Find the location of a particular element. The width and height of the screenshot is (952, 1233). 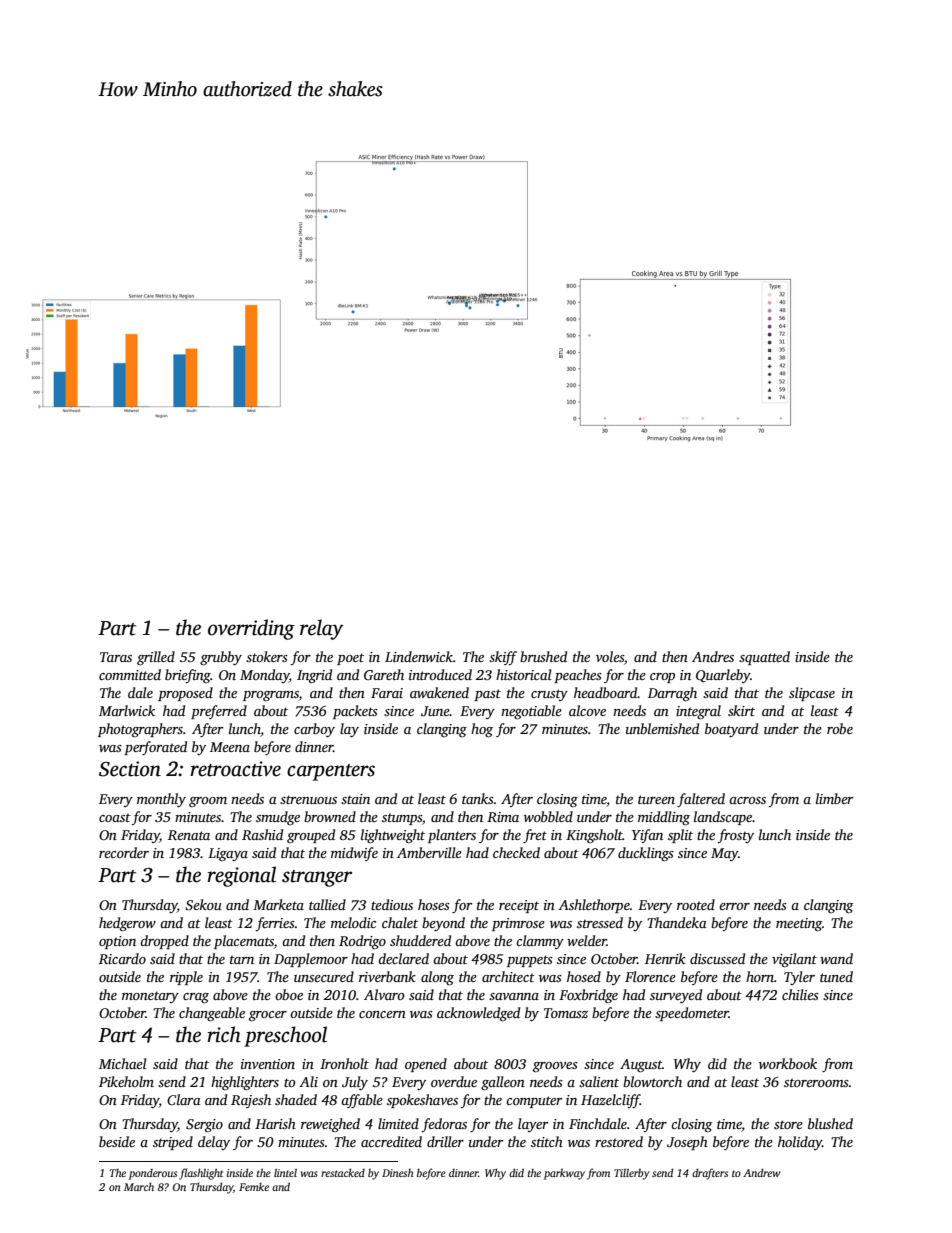

overriding is located at coordinates (251, 629).
